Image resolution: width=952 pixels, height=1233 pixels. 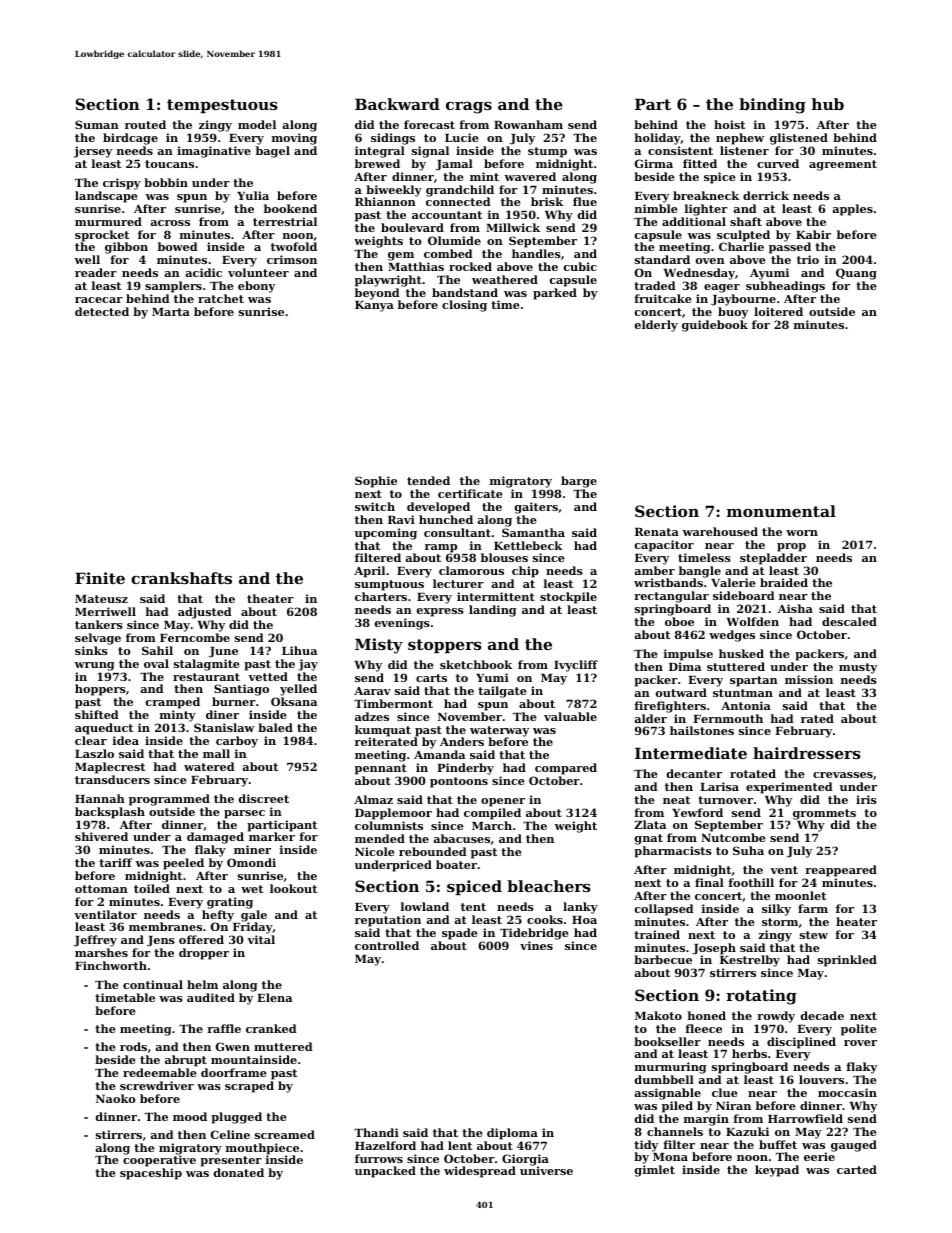 I want to click on elderly, so click(x=656, y=326).
